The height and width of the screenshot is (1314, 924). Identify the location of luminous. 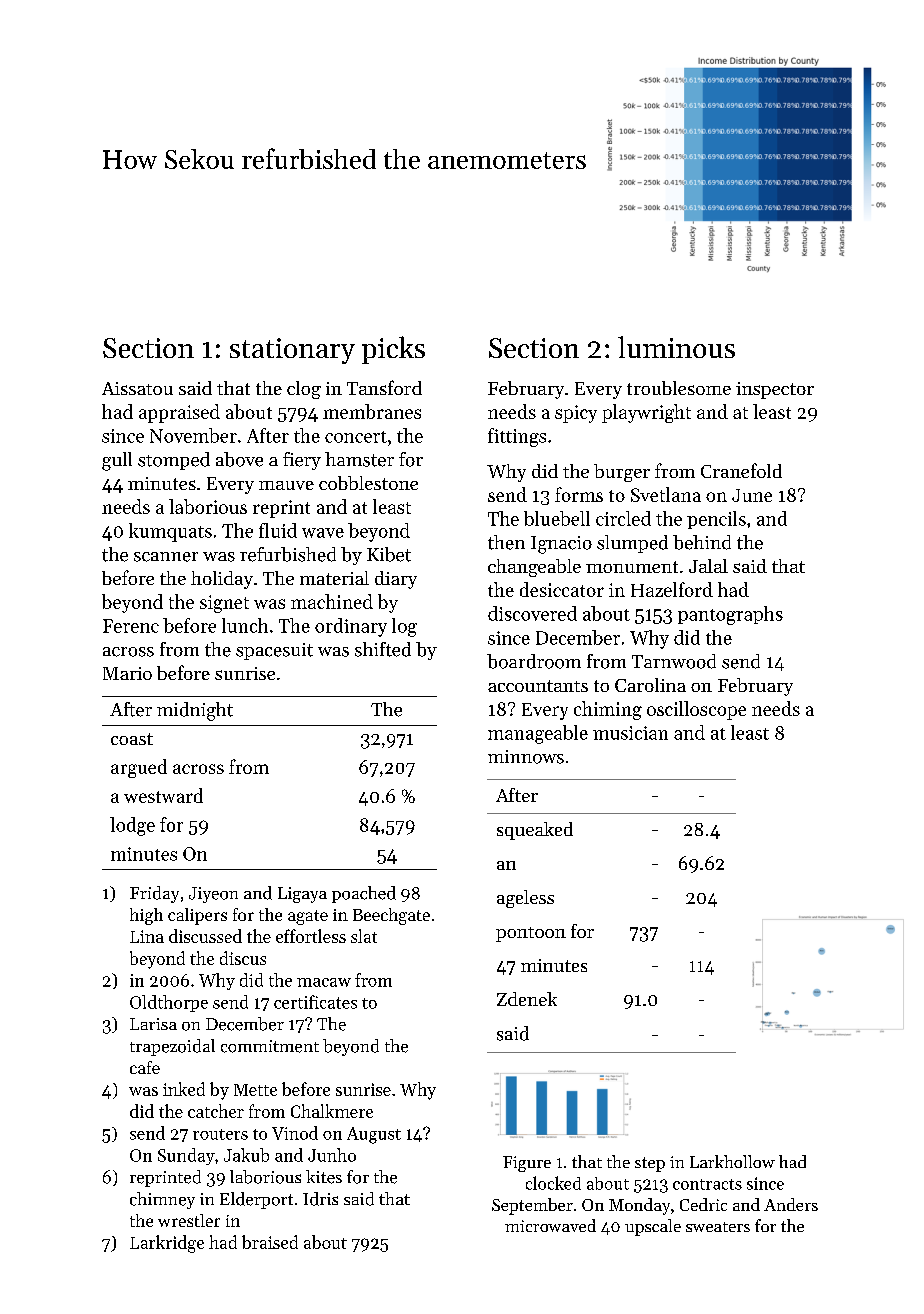
(676, 347).
